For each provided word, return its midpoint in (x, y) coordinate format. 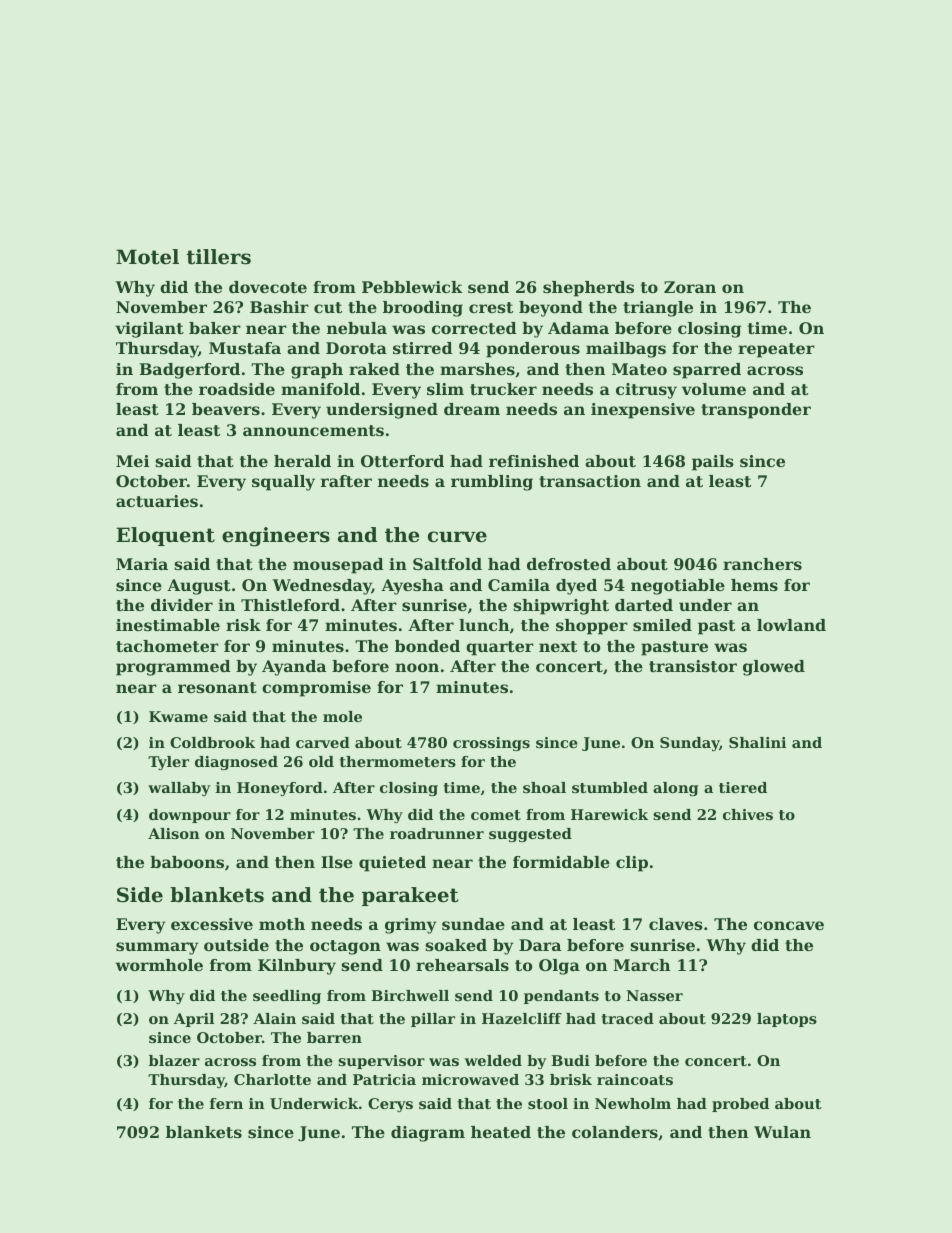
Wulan (782, 1132)
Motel (147, 257)
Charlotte (272, 1079)
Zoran (690, 287)
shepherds (588, 289)
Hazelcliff (522, 1018)
